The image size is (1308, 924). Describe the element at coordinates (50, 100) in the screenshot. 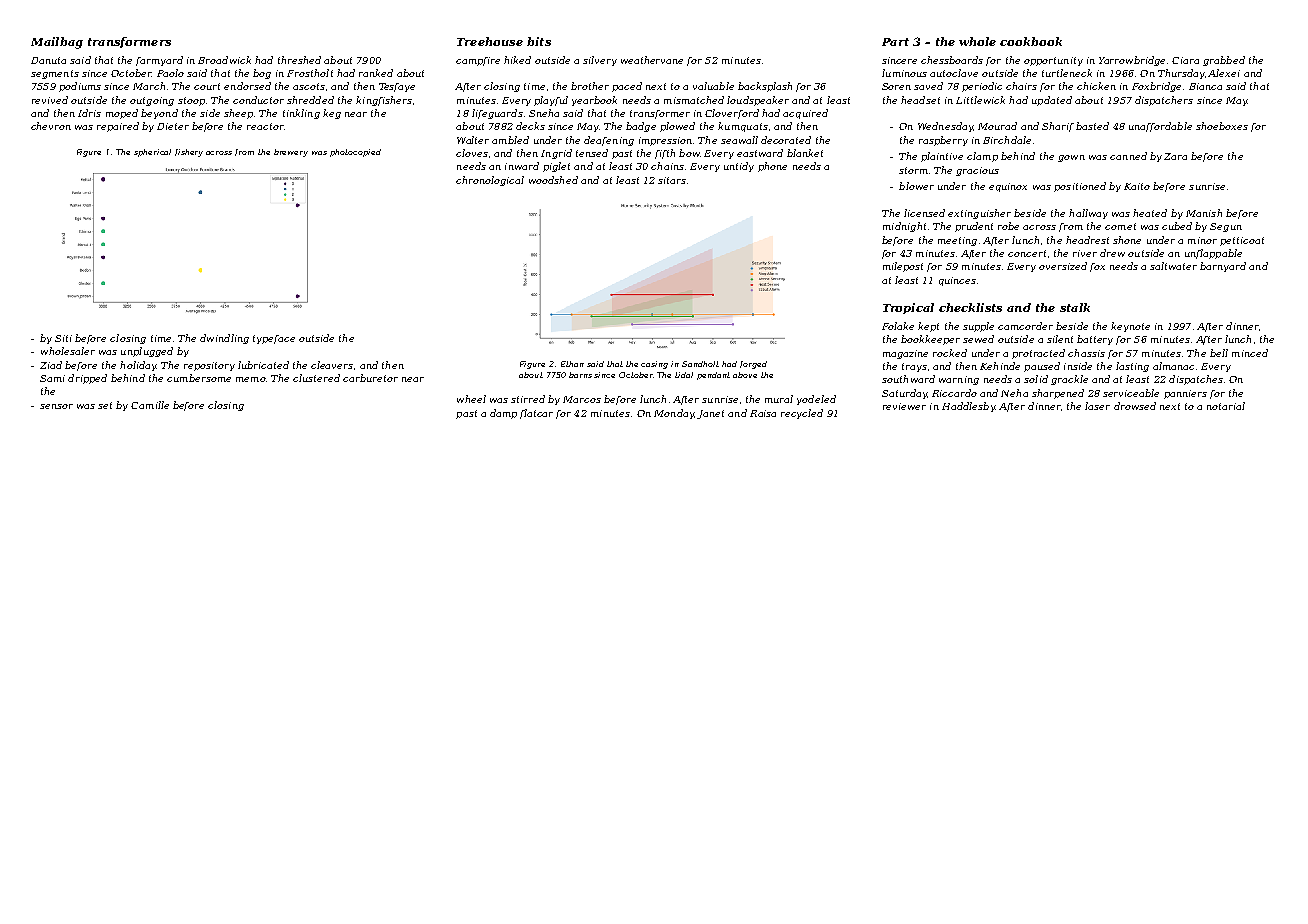

I see `revived` at that location.
